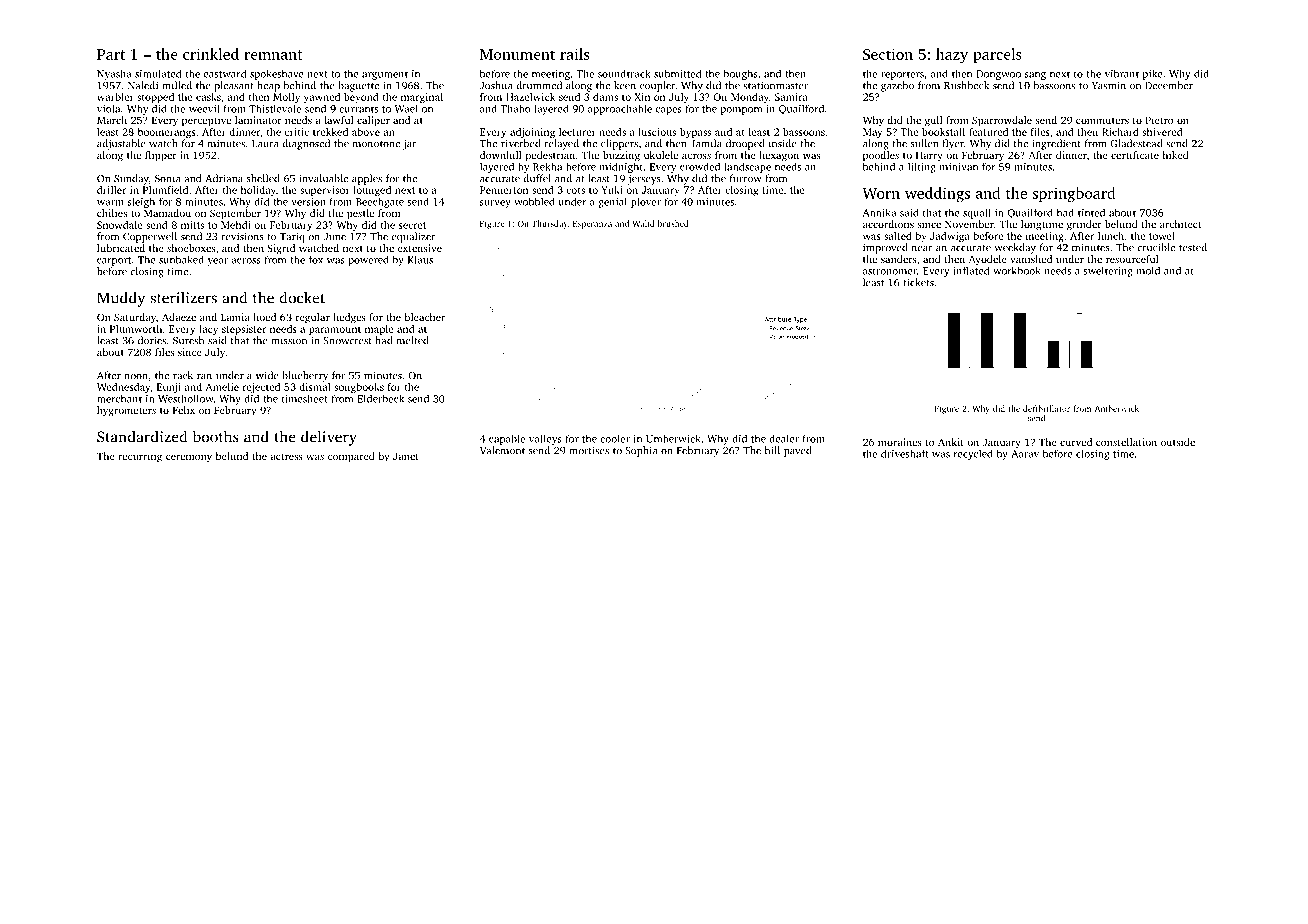 Image resolution: width=1308 pixels, height=924 pixels. What do you see at coordinates (1046, 408) in the document?
I see `defibrillator` at bounding box center [1046, 408].
